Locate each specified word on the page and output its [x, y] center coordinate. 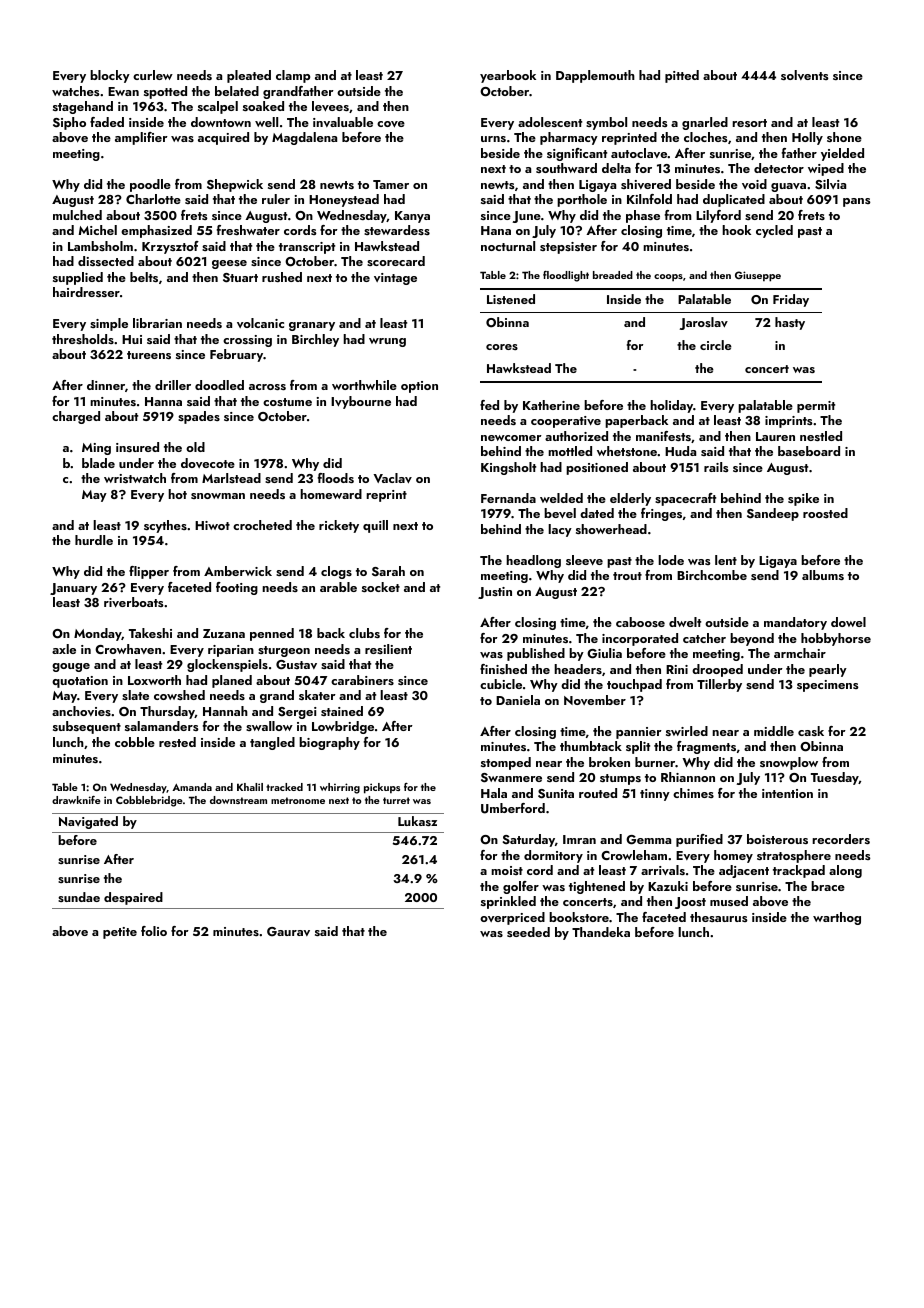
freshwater [248, 230]
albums [823, 575]
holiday [671, 406]
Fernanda [508, 498]
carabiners [362, 680]
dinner [106, 385]
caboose [640, 622]
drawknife [76, 800]
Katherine [551, 405]
